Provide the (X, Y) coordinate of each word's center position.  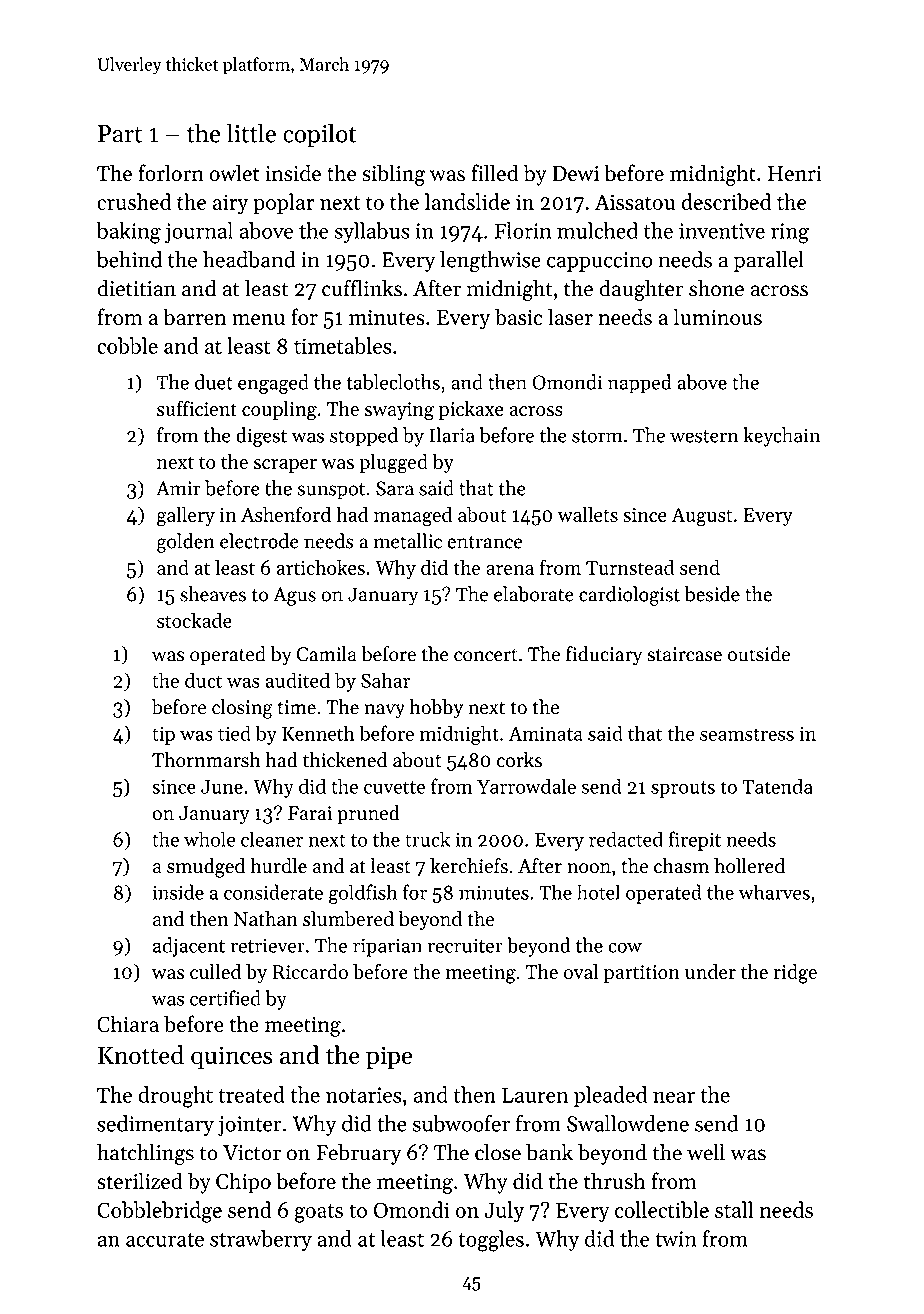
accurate (165, 1240)
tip (163, 735)
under (710, 971)
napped (640, 384)
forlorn (171, 173)
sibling (393, 175)
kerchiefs (469, 866)
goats (318, 1213)
